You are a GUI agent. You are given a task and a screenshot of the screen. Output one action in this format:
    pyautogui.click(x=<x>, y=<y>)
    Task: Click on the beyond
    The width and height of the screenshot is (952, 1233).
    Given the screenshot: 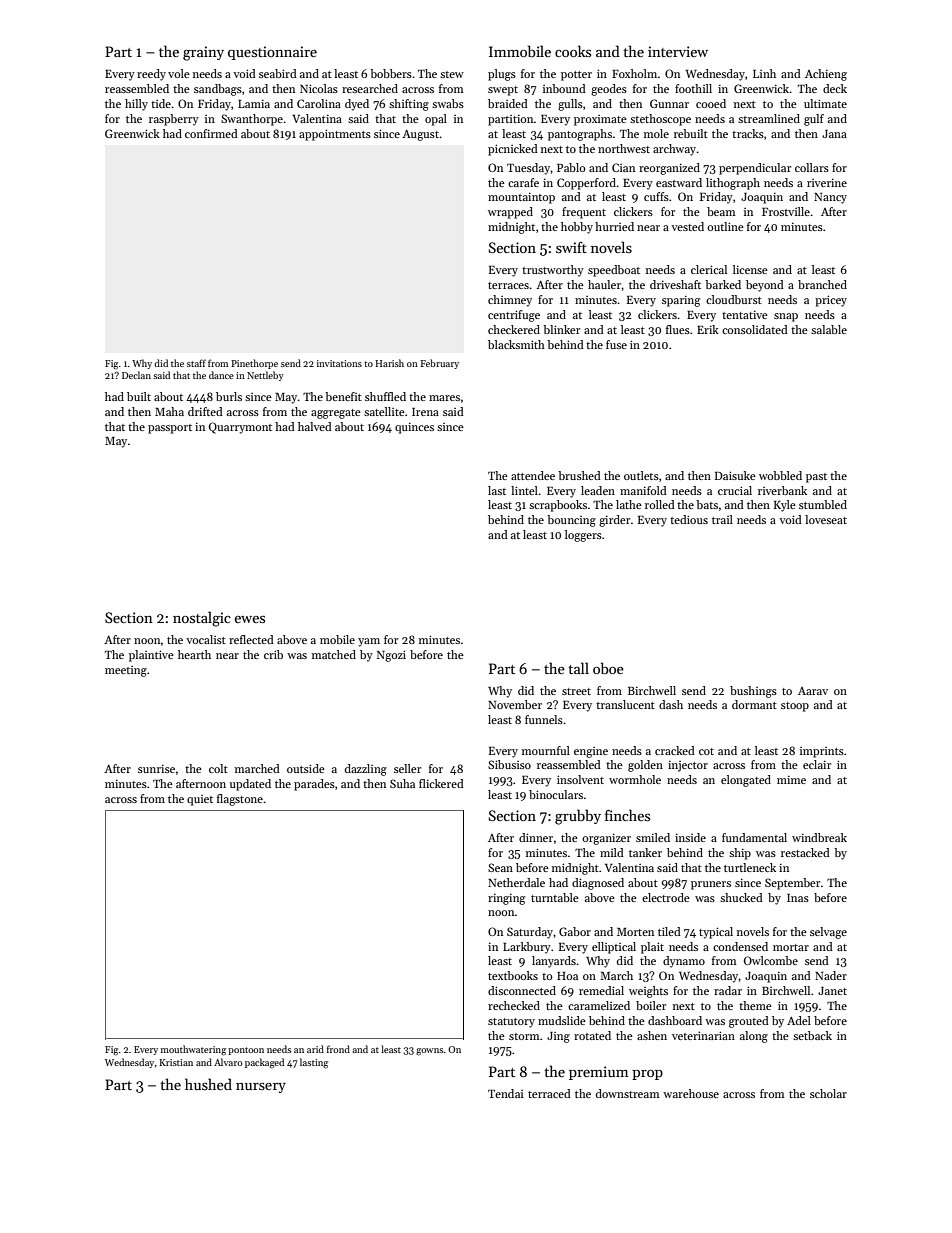 What is the action you would take?
    pyautogui.click(x=765, y=286)
